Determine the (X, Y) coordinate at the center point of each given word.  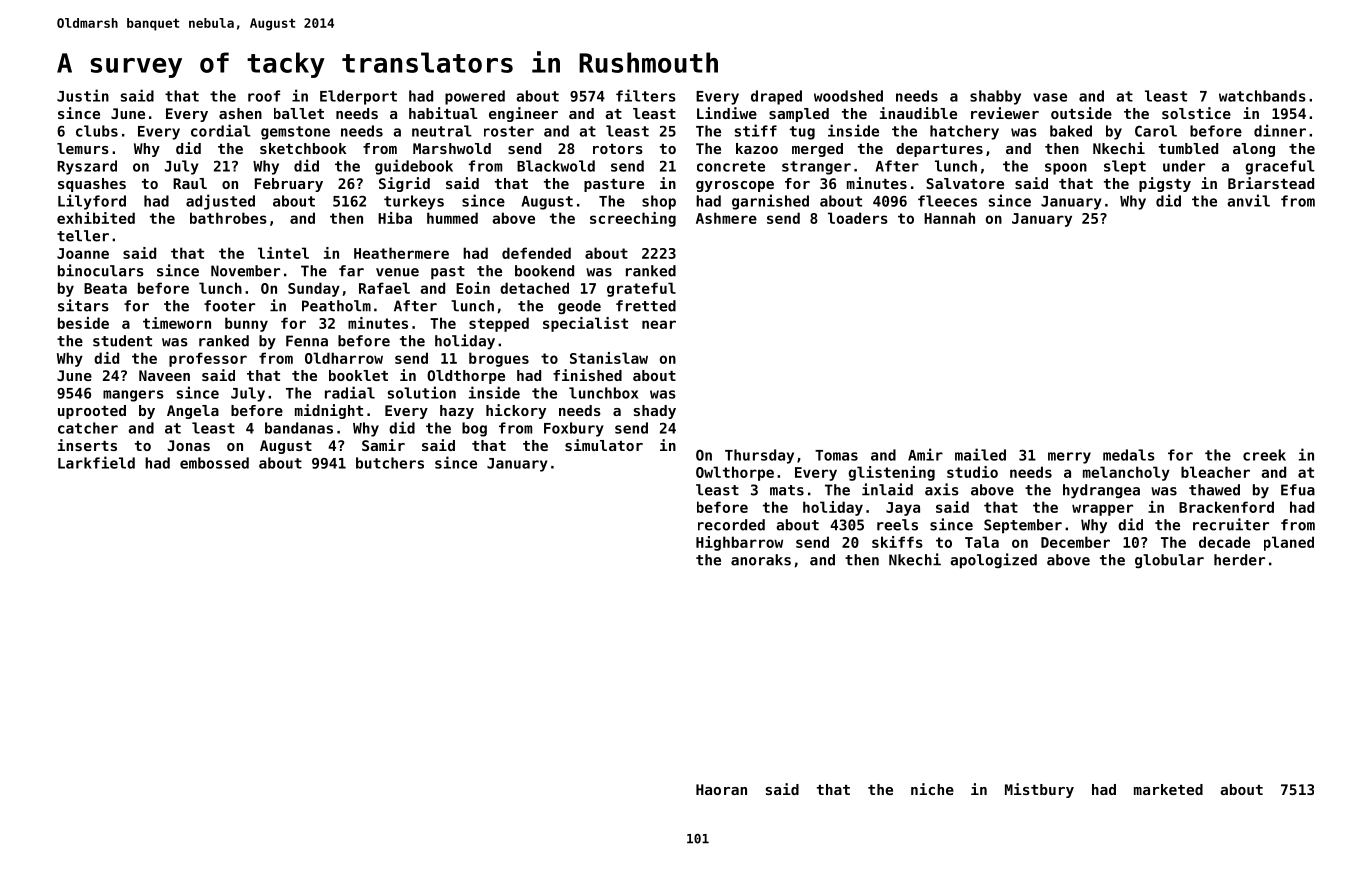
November (245, 271)
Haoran (721, 789)
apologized (993, 561)
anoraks (761, 560)
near (659, 324)
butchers (390, 463)
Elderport (358, 97)
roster (509, 131)
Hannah (949, 218)
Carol (1156, 131)
